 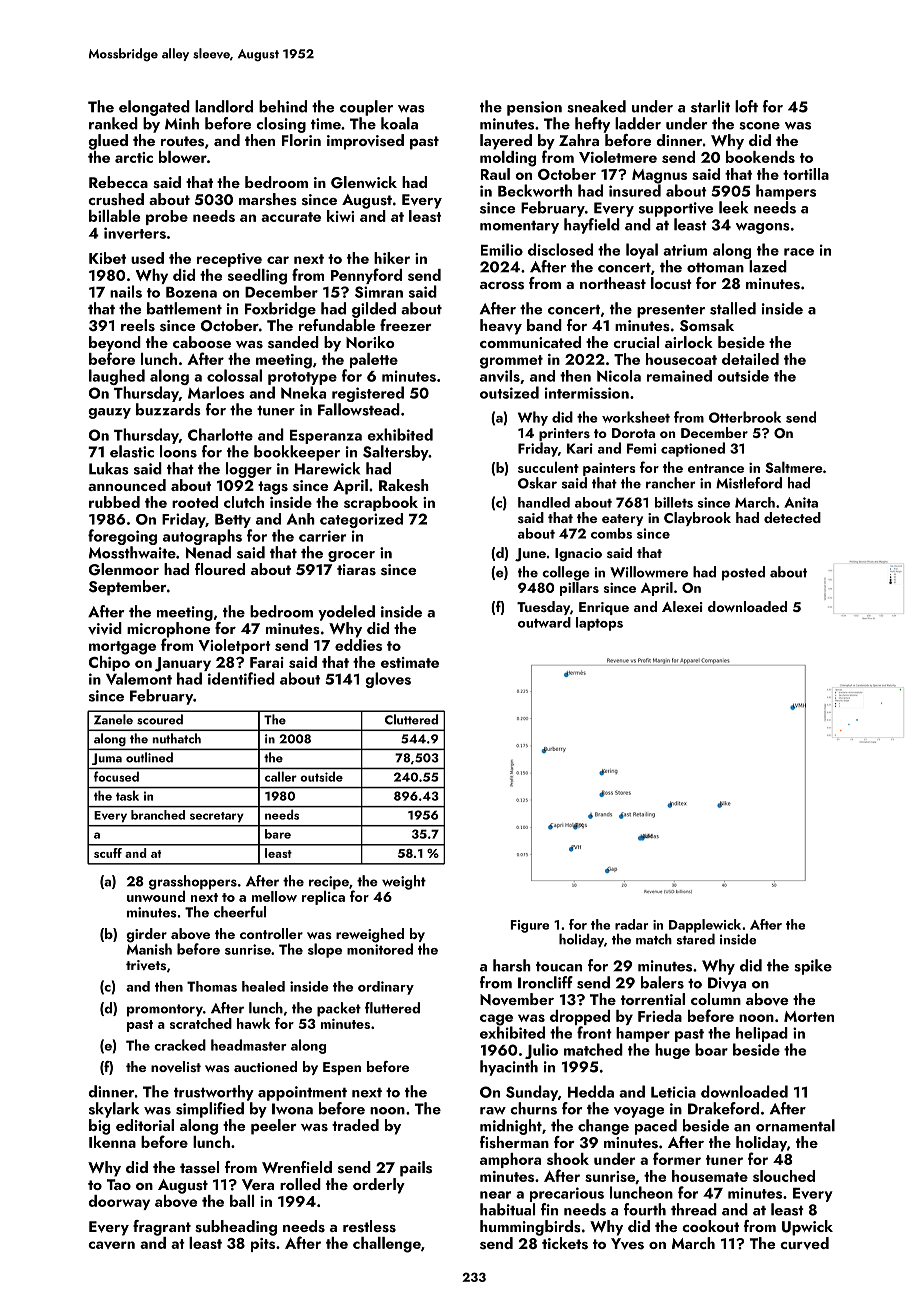 What do you see at coordinates (236, 1228) in the screenshot?
I see `subheading` at bounding box center [236, 1228].
